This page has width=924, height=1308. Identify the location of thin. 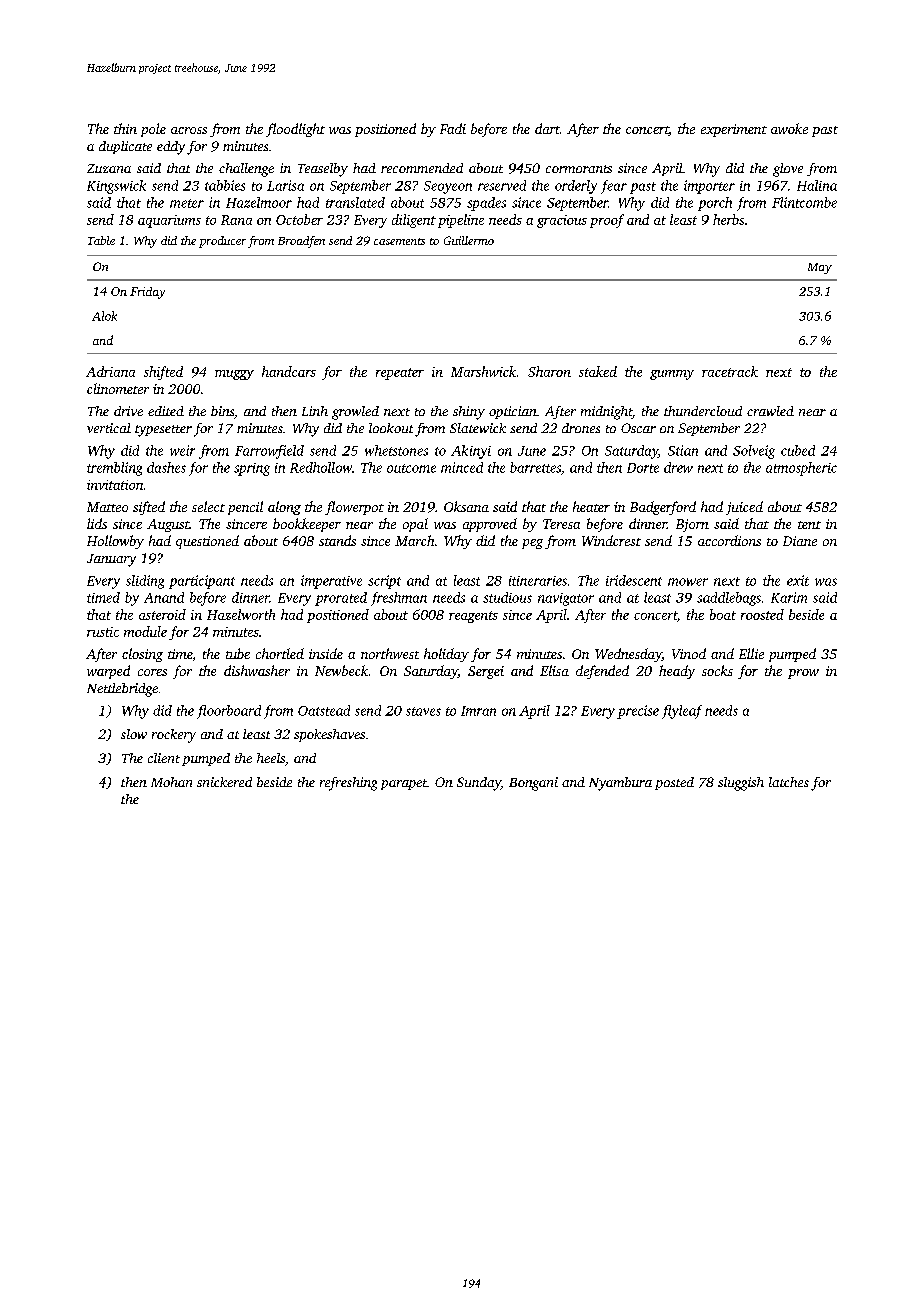
(125, 128).
